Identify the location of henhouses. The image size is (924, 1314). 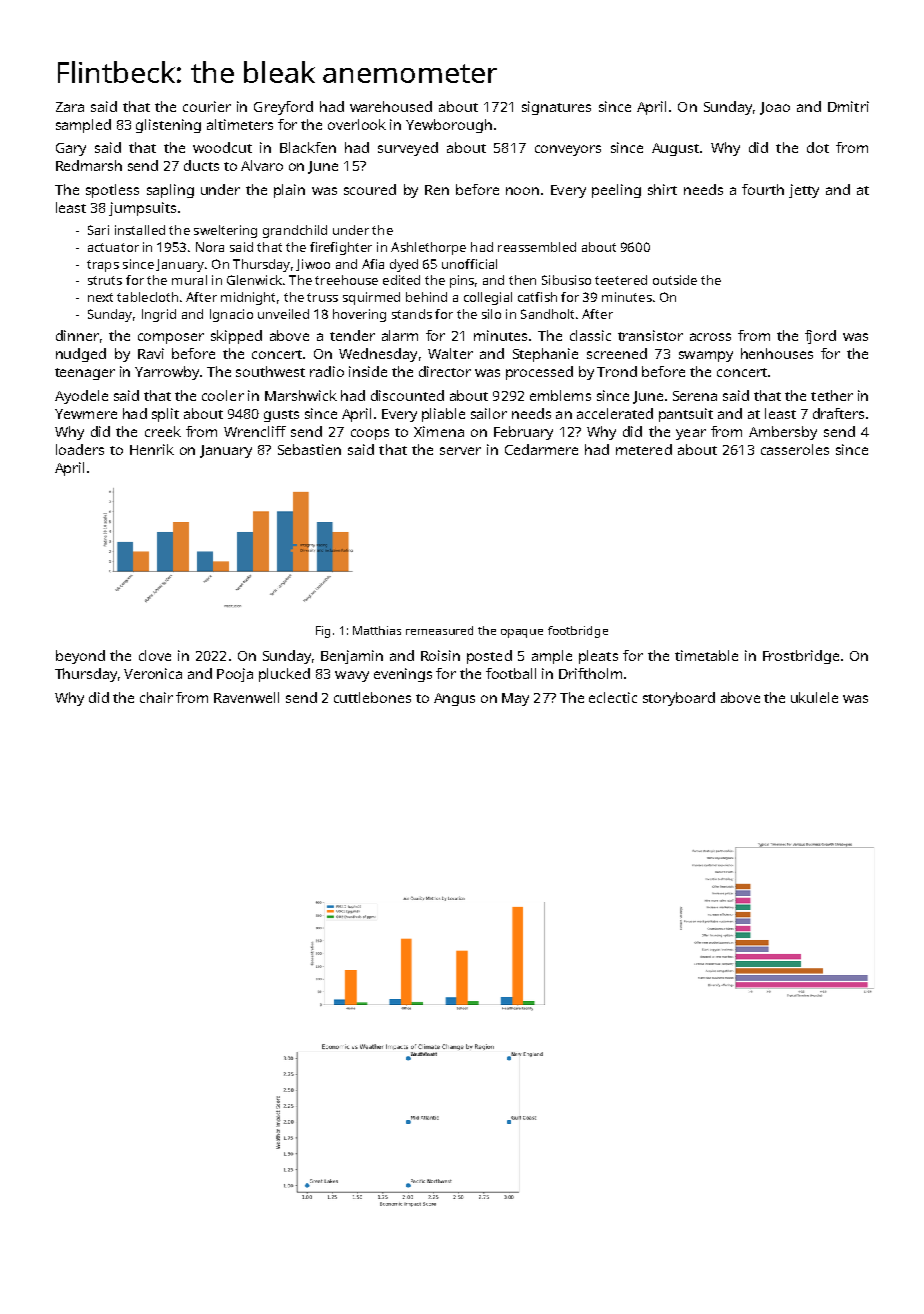
(777, 353).
